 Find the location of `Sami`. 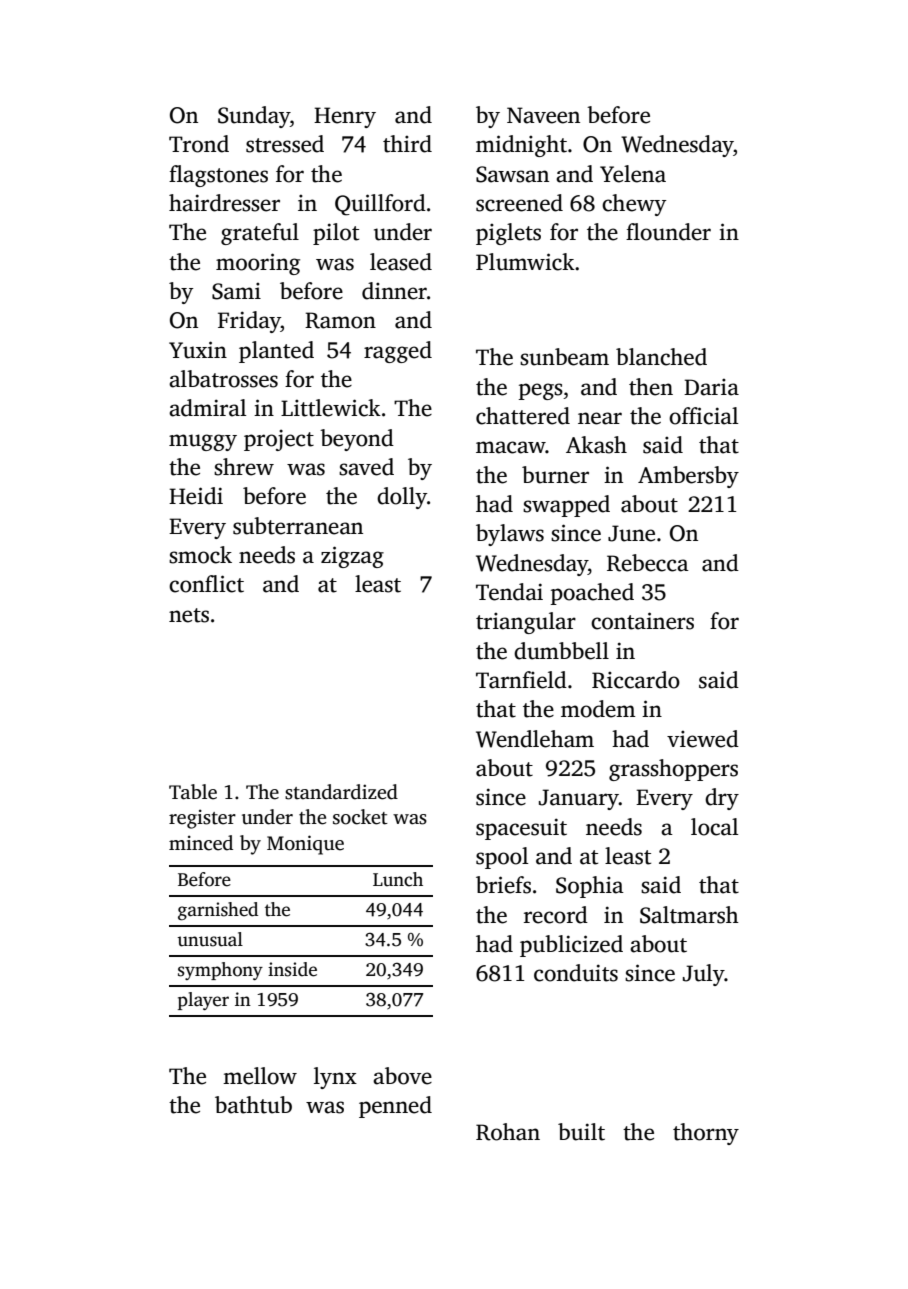

Sami is located at coordinates (236, 291).
